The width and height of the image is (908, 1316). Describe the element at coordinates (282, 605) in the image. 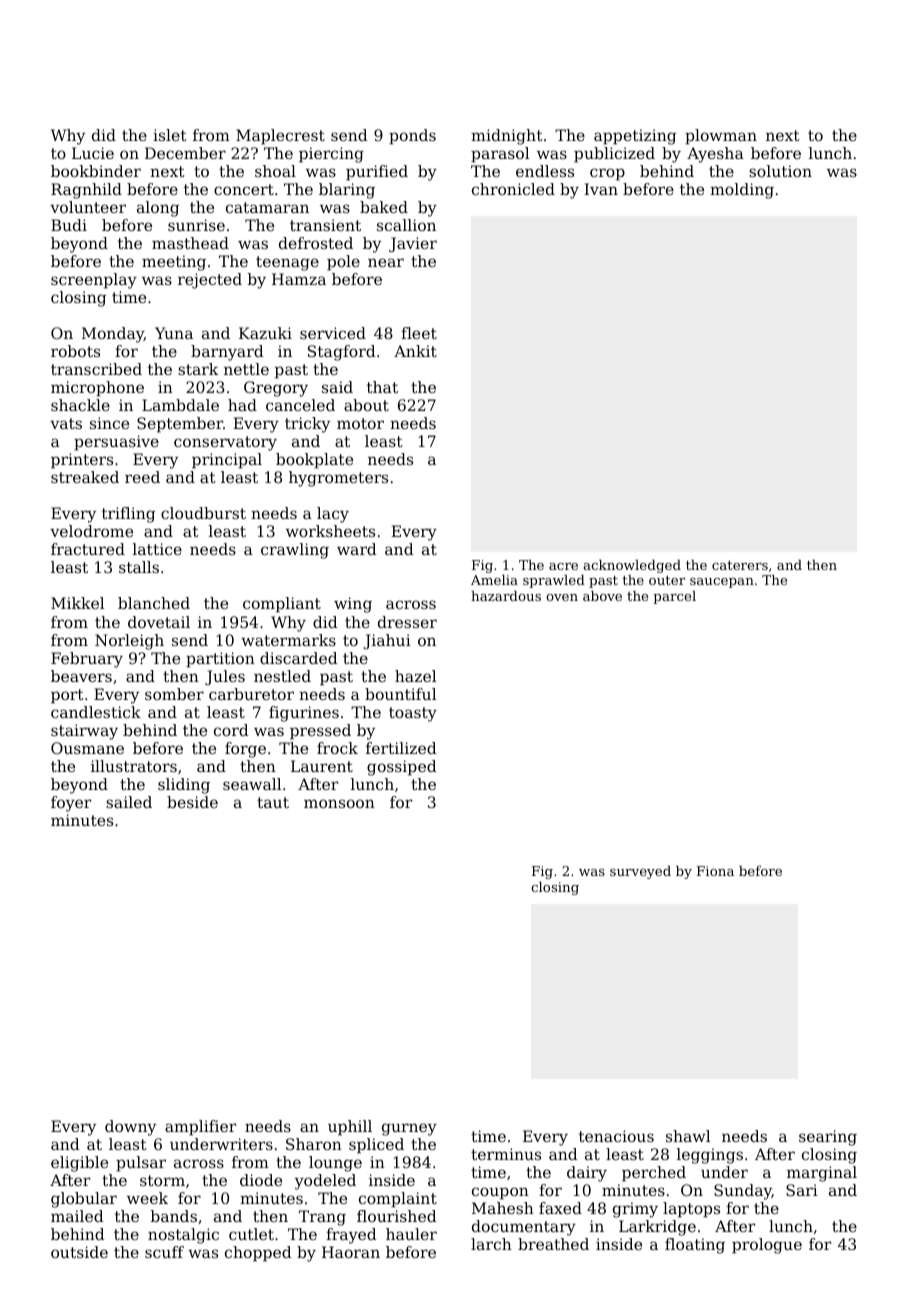

I see `compliant` at that location.
